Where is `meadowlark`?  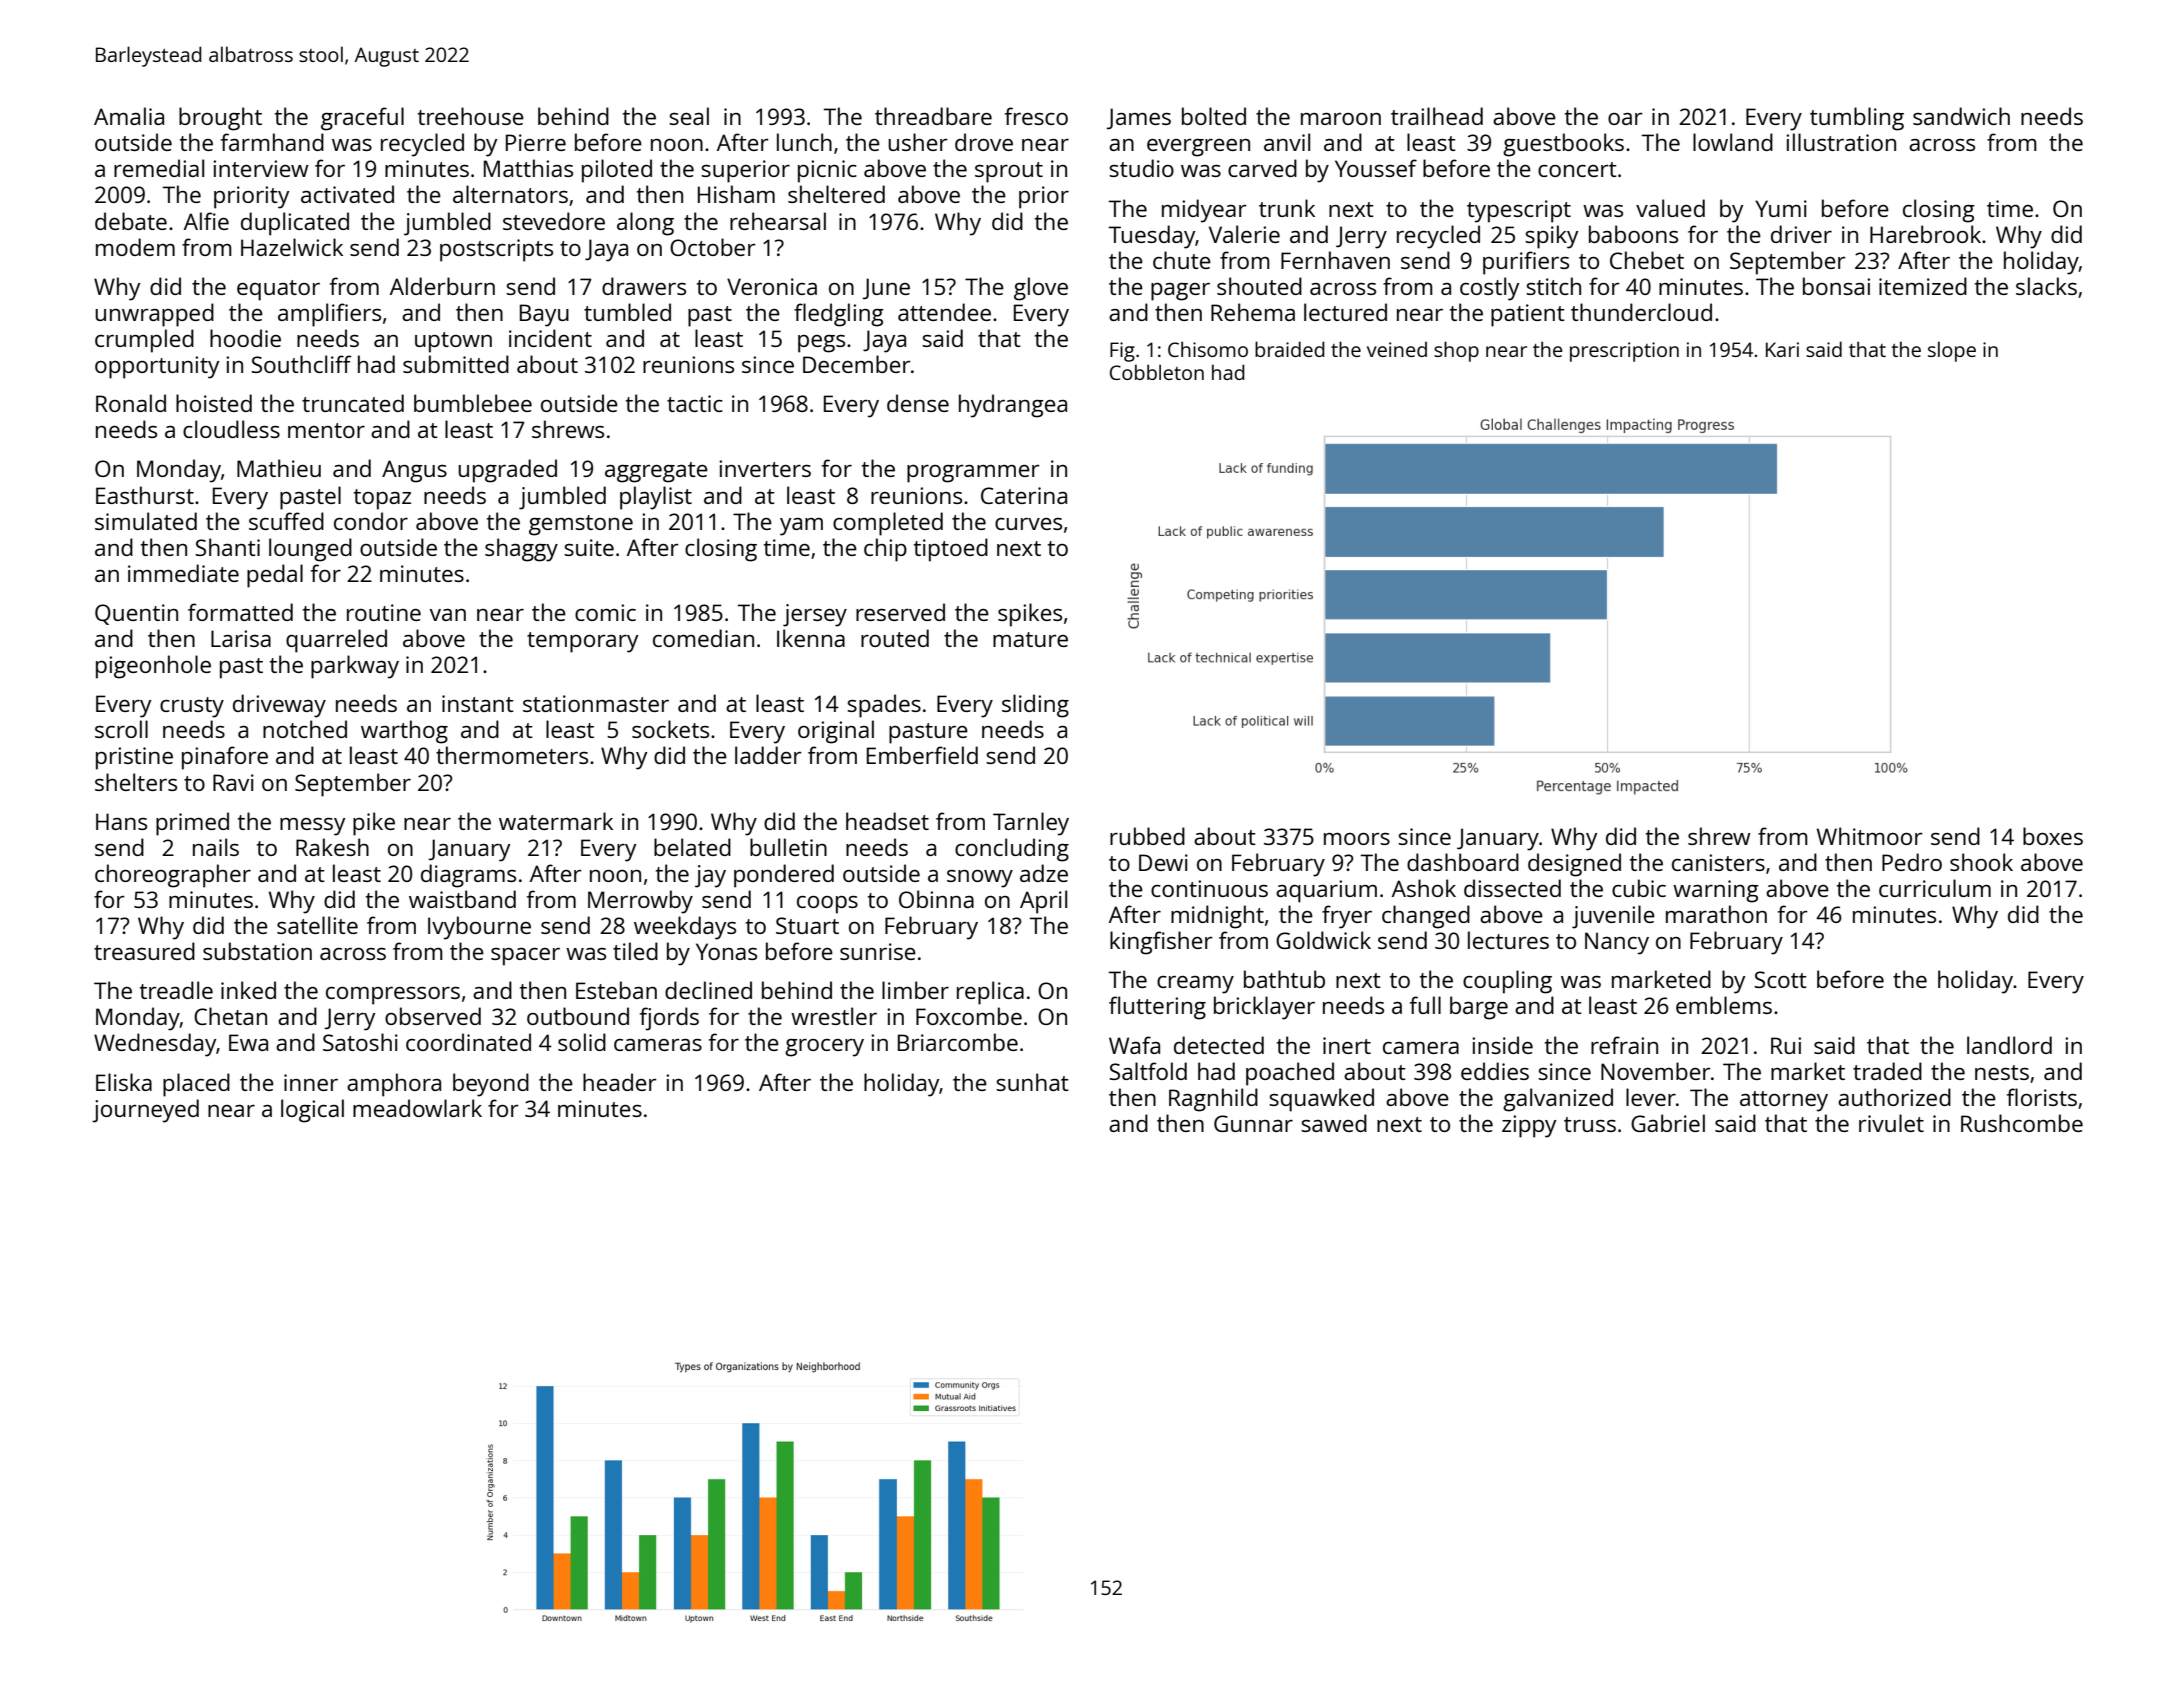
meadowlark is located at coordinates (417, 1108).
